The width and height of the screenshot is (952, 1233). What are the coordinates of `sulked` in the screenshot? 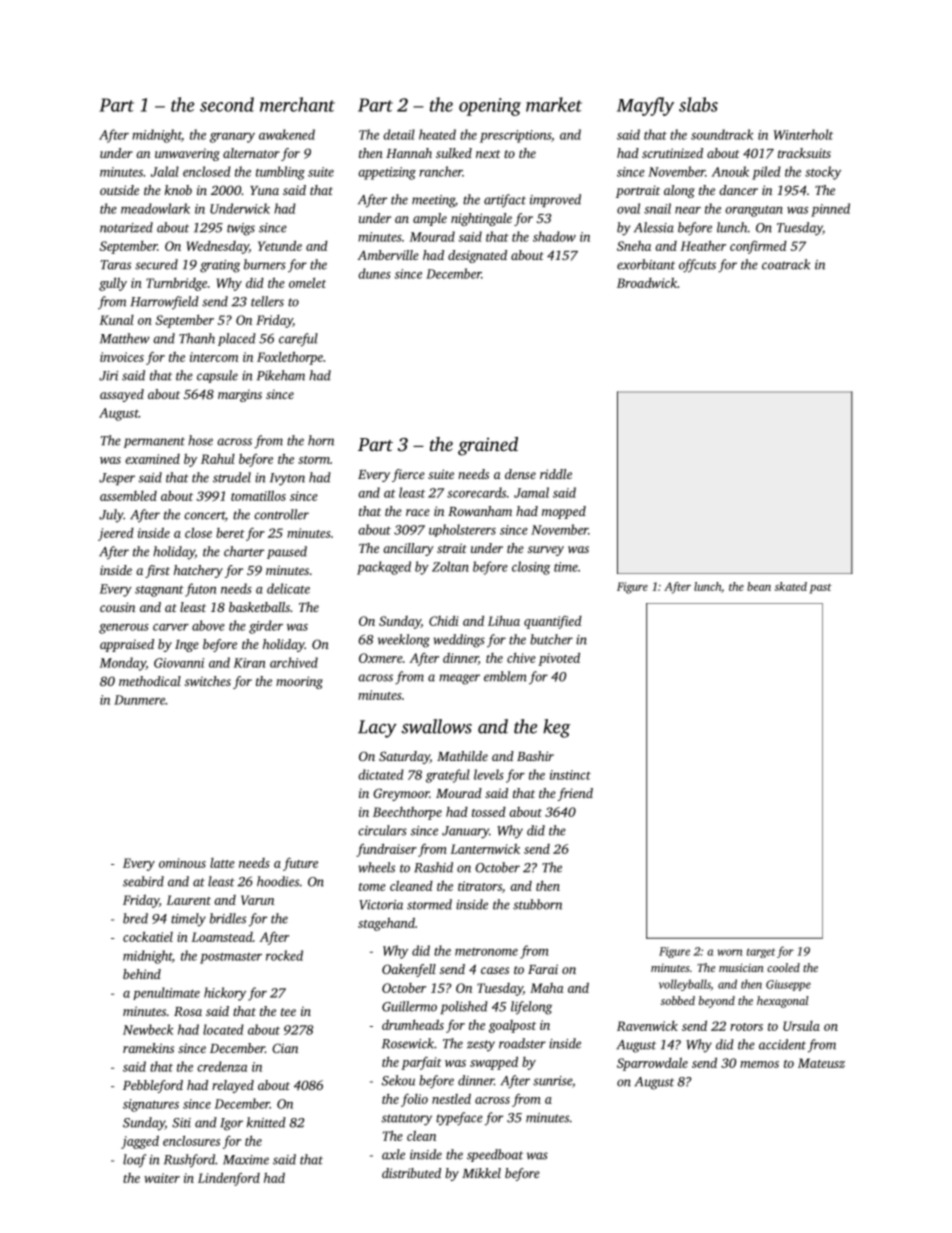 It's located at (454, 153).
